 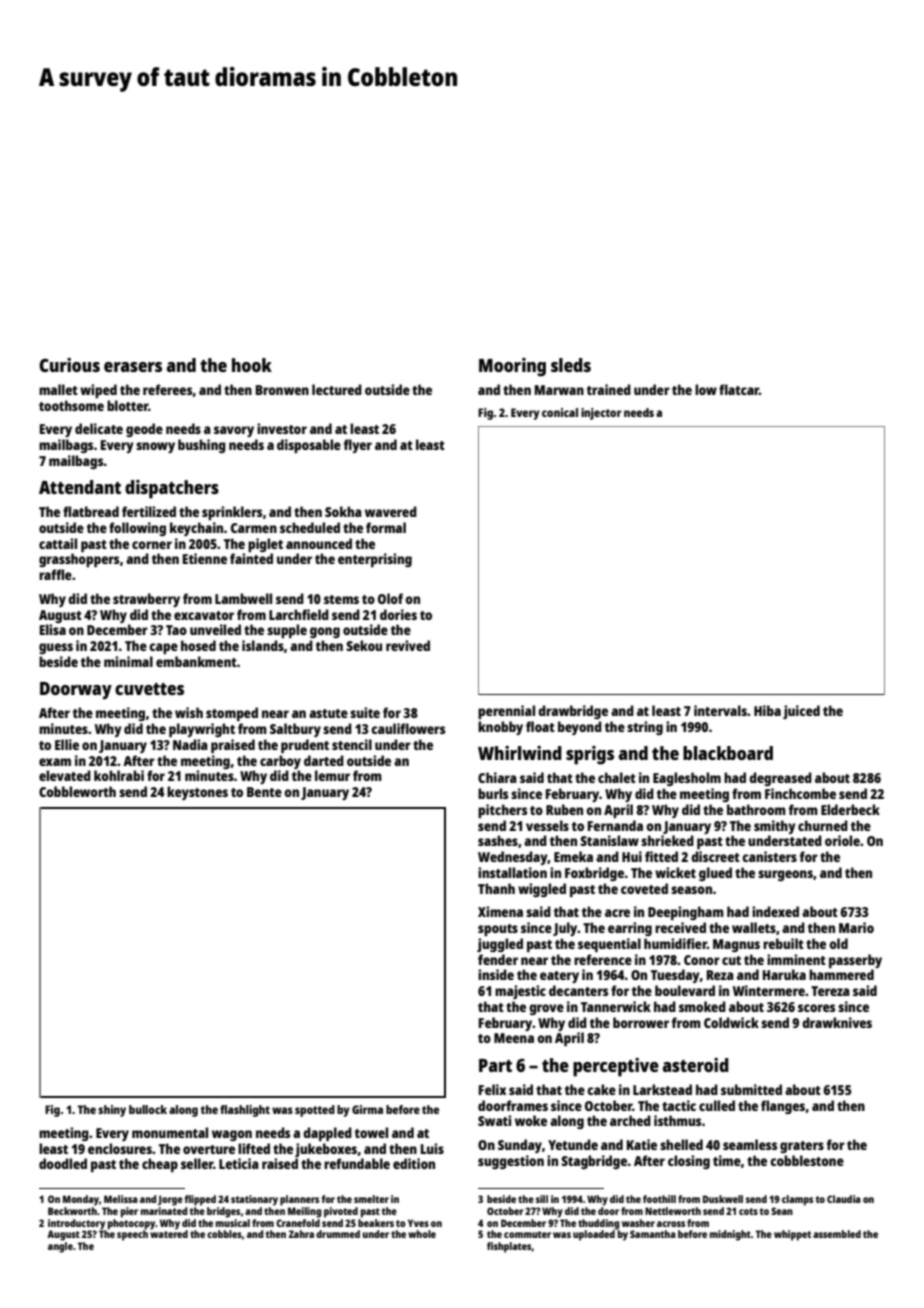 What do you see at coordinates (200, 1200) in the page?
I see `flipped` at bounding box center [200, 1200].
